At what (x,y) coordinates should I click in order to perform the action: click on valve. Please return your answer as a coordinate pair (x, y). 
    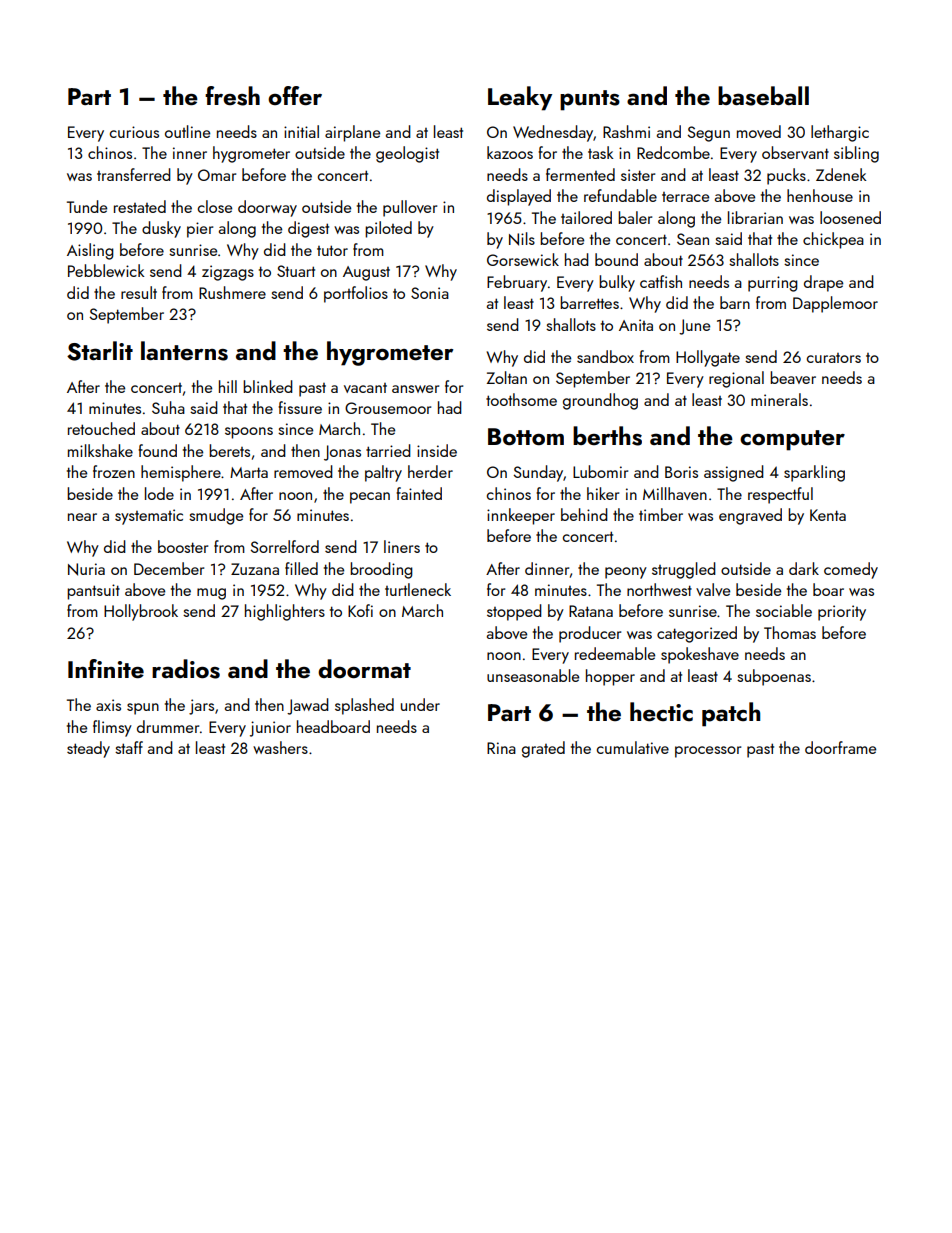
    Looking at the image, I should click on (713, 589).
